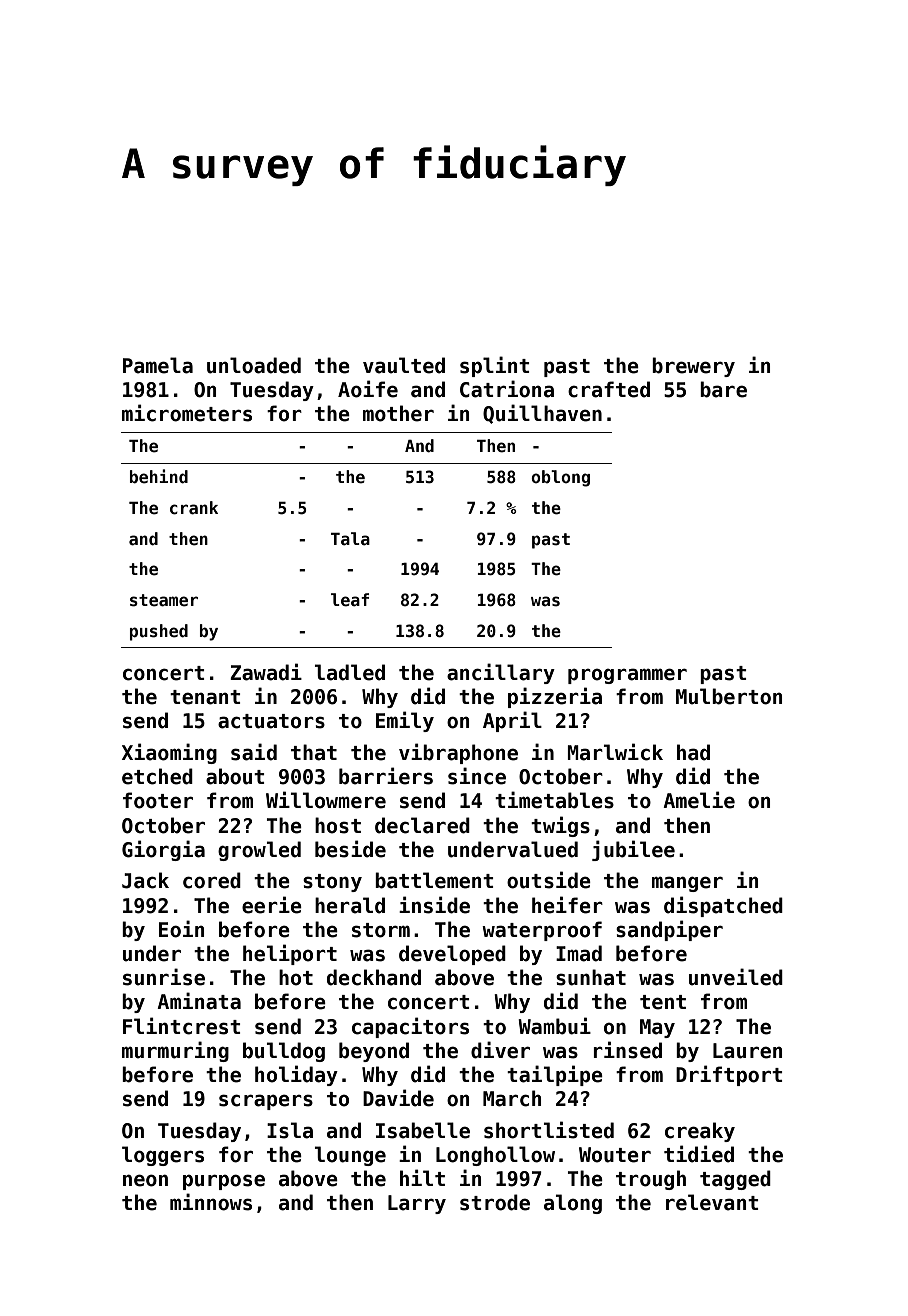  I want to click on twigs, so click(560, 826).
